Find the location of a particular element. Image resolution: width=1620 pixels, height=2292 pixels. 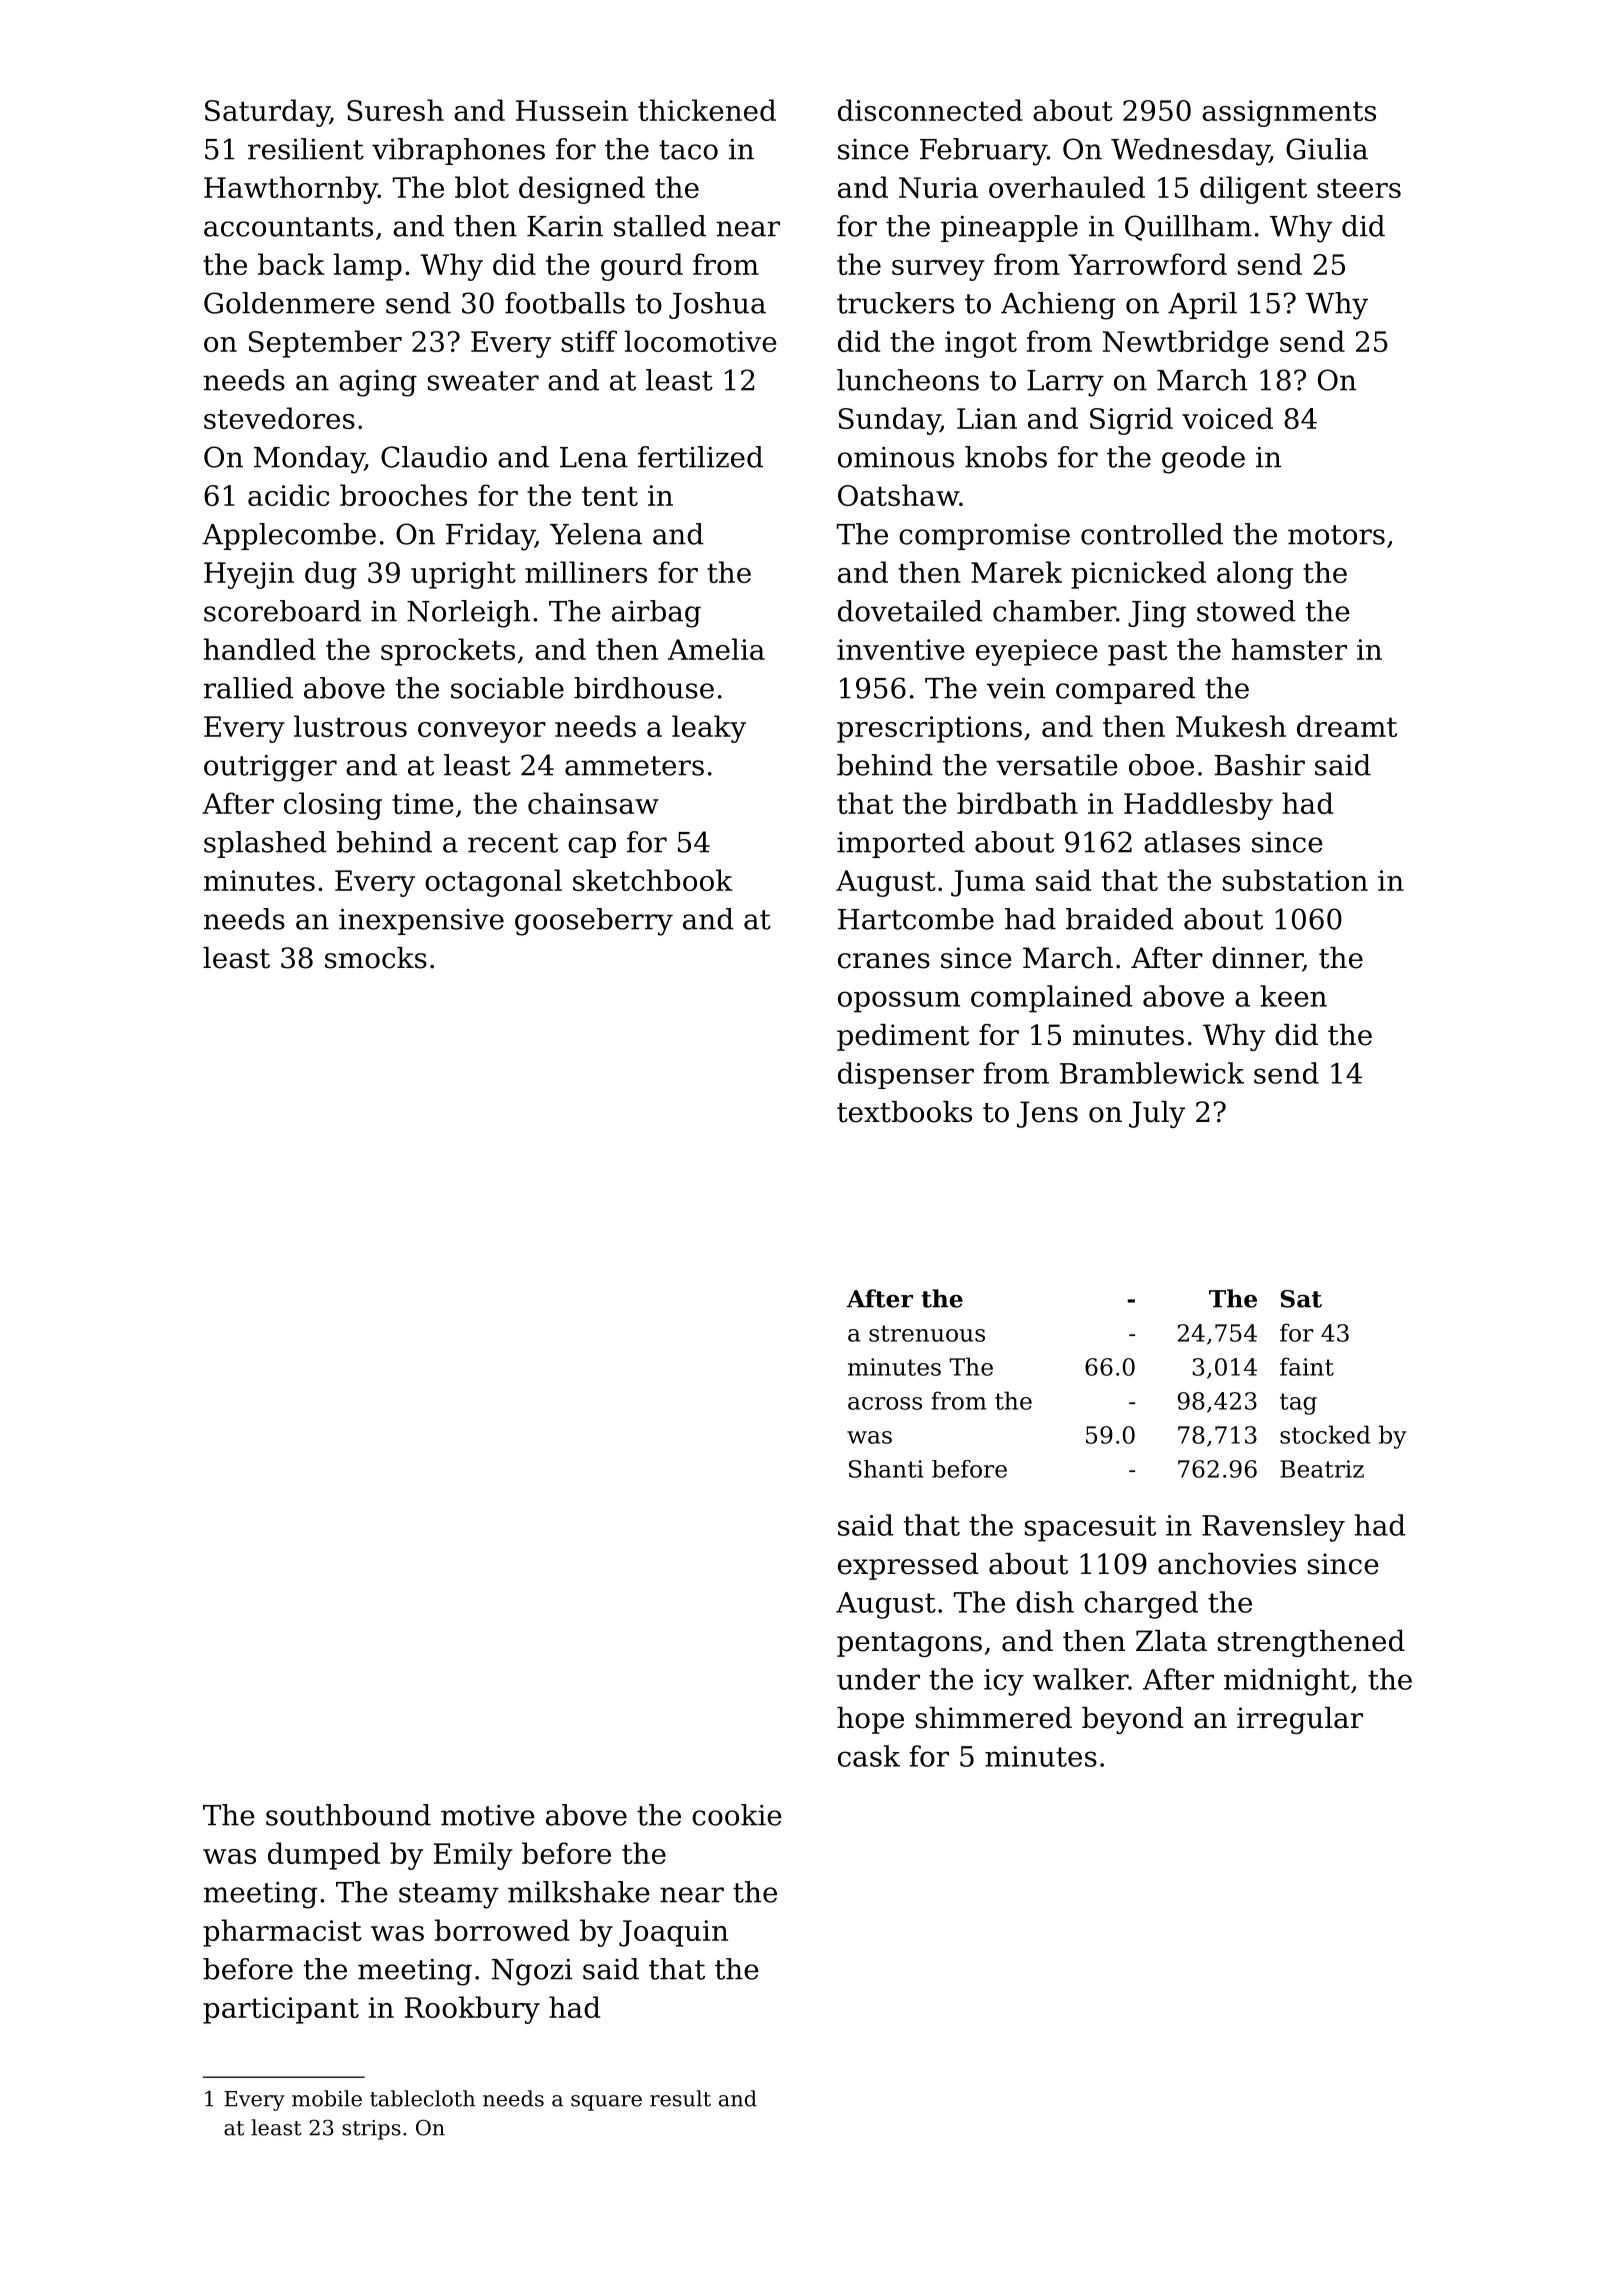

Shanti is located at coordinates (886, 1469).
